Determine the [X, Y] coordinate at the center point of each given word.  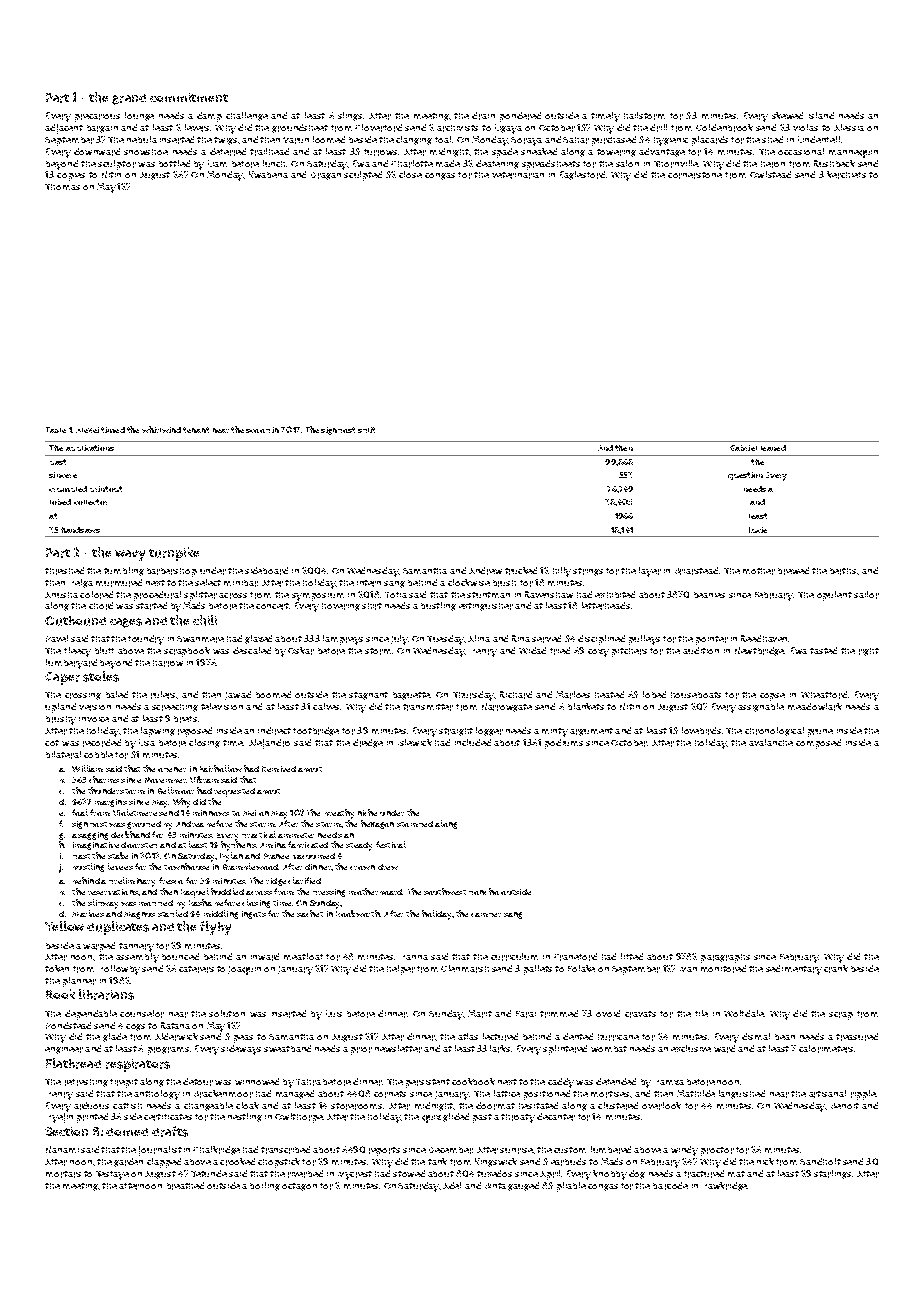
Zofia [396, 595]
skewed [787, 115]
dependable [91, 1015]
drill [658, 128]
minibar [241, 583]
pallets [538, 970]
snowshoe [146, 152]
